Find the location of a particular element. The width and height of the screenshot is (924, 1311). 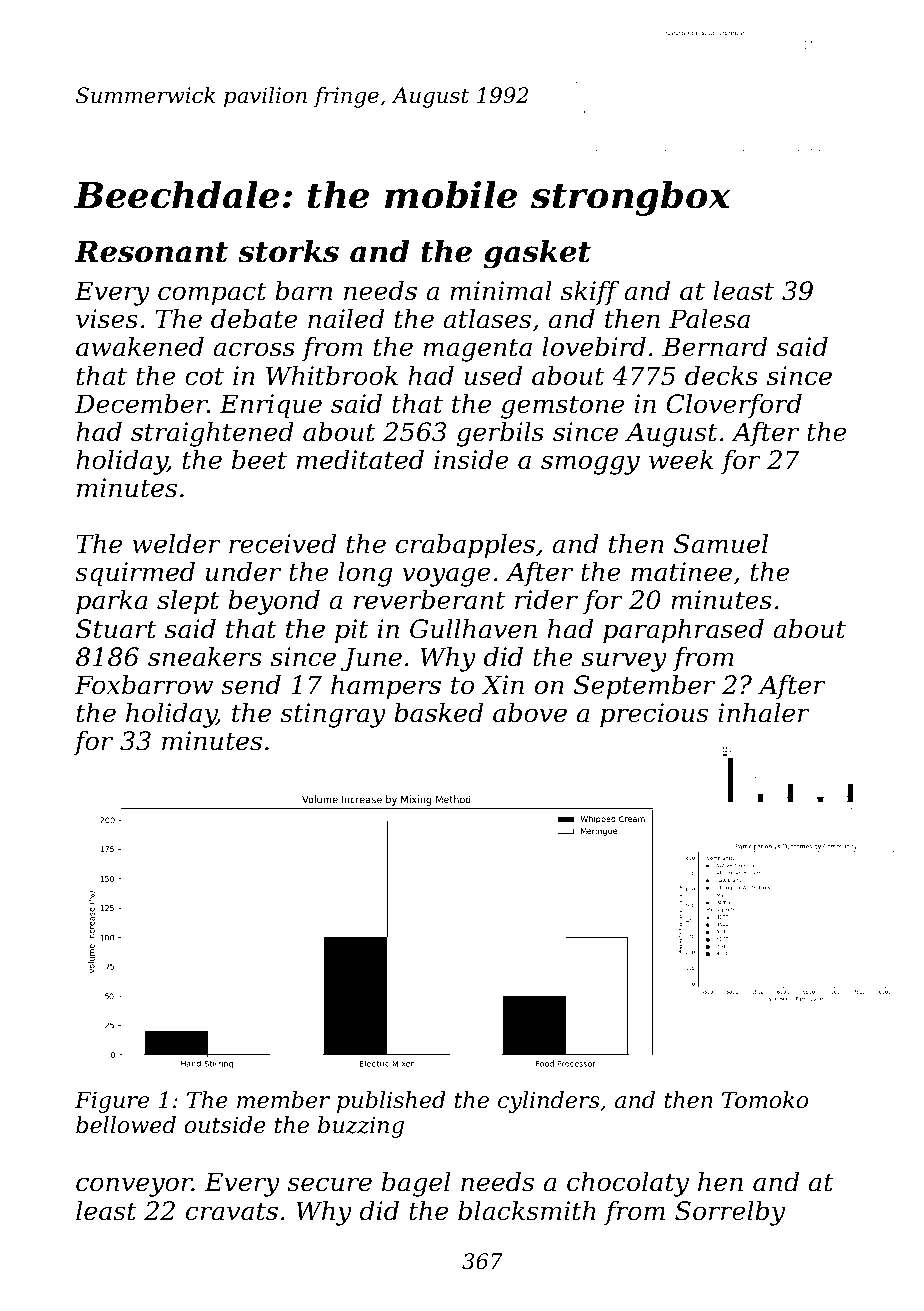

cot is located at coordinates (204, 377).
